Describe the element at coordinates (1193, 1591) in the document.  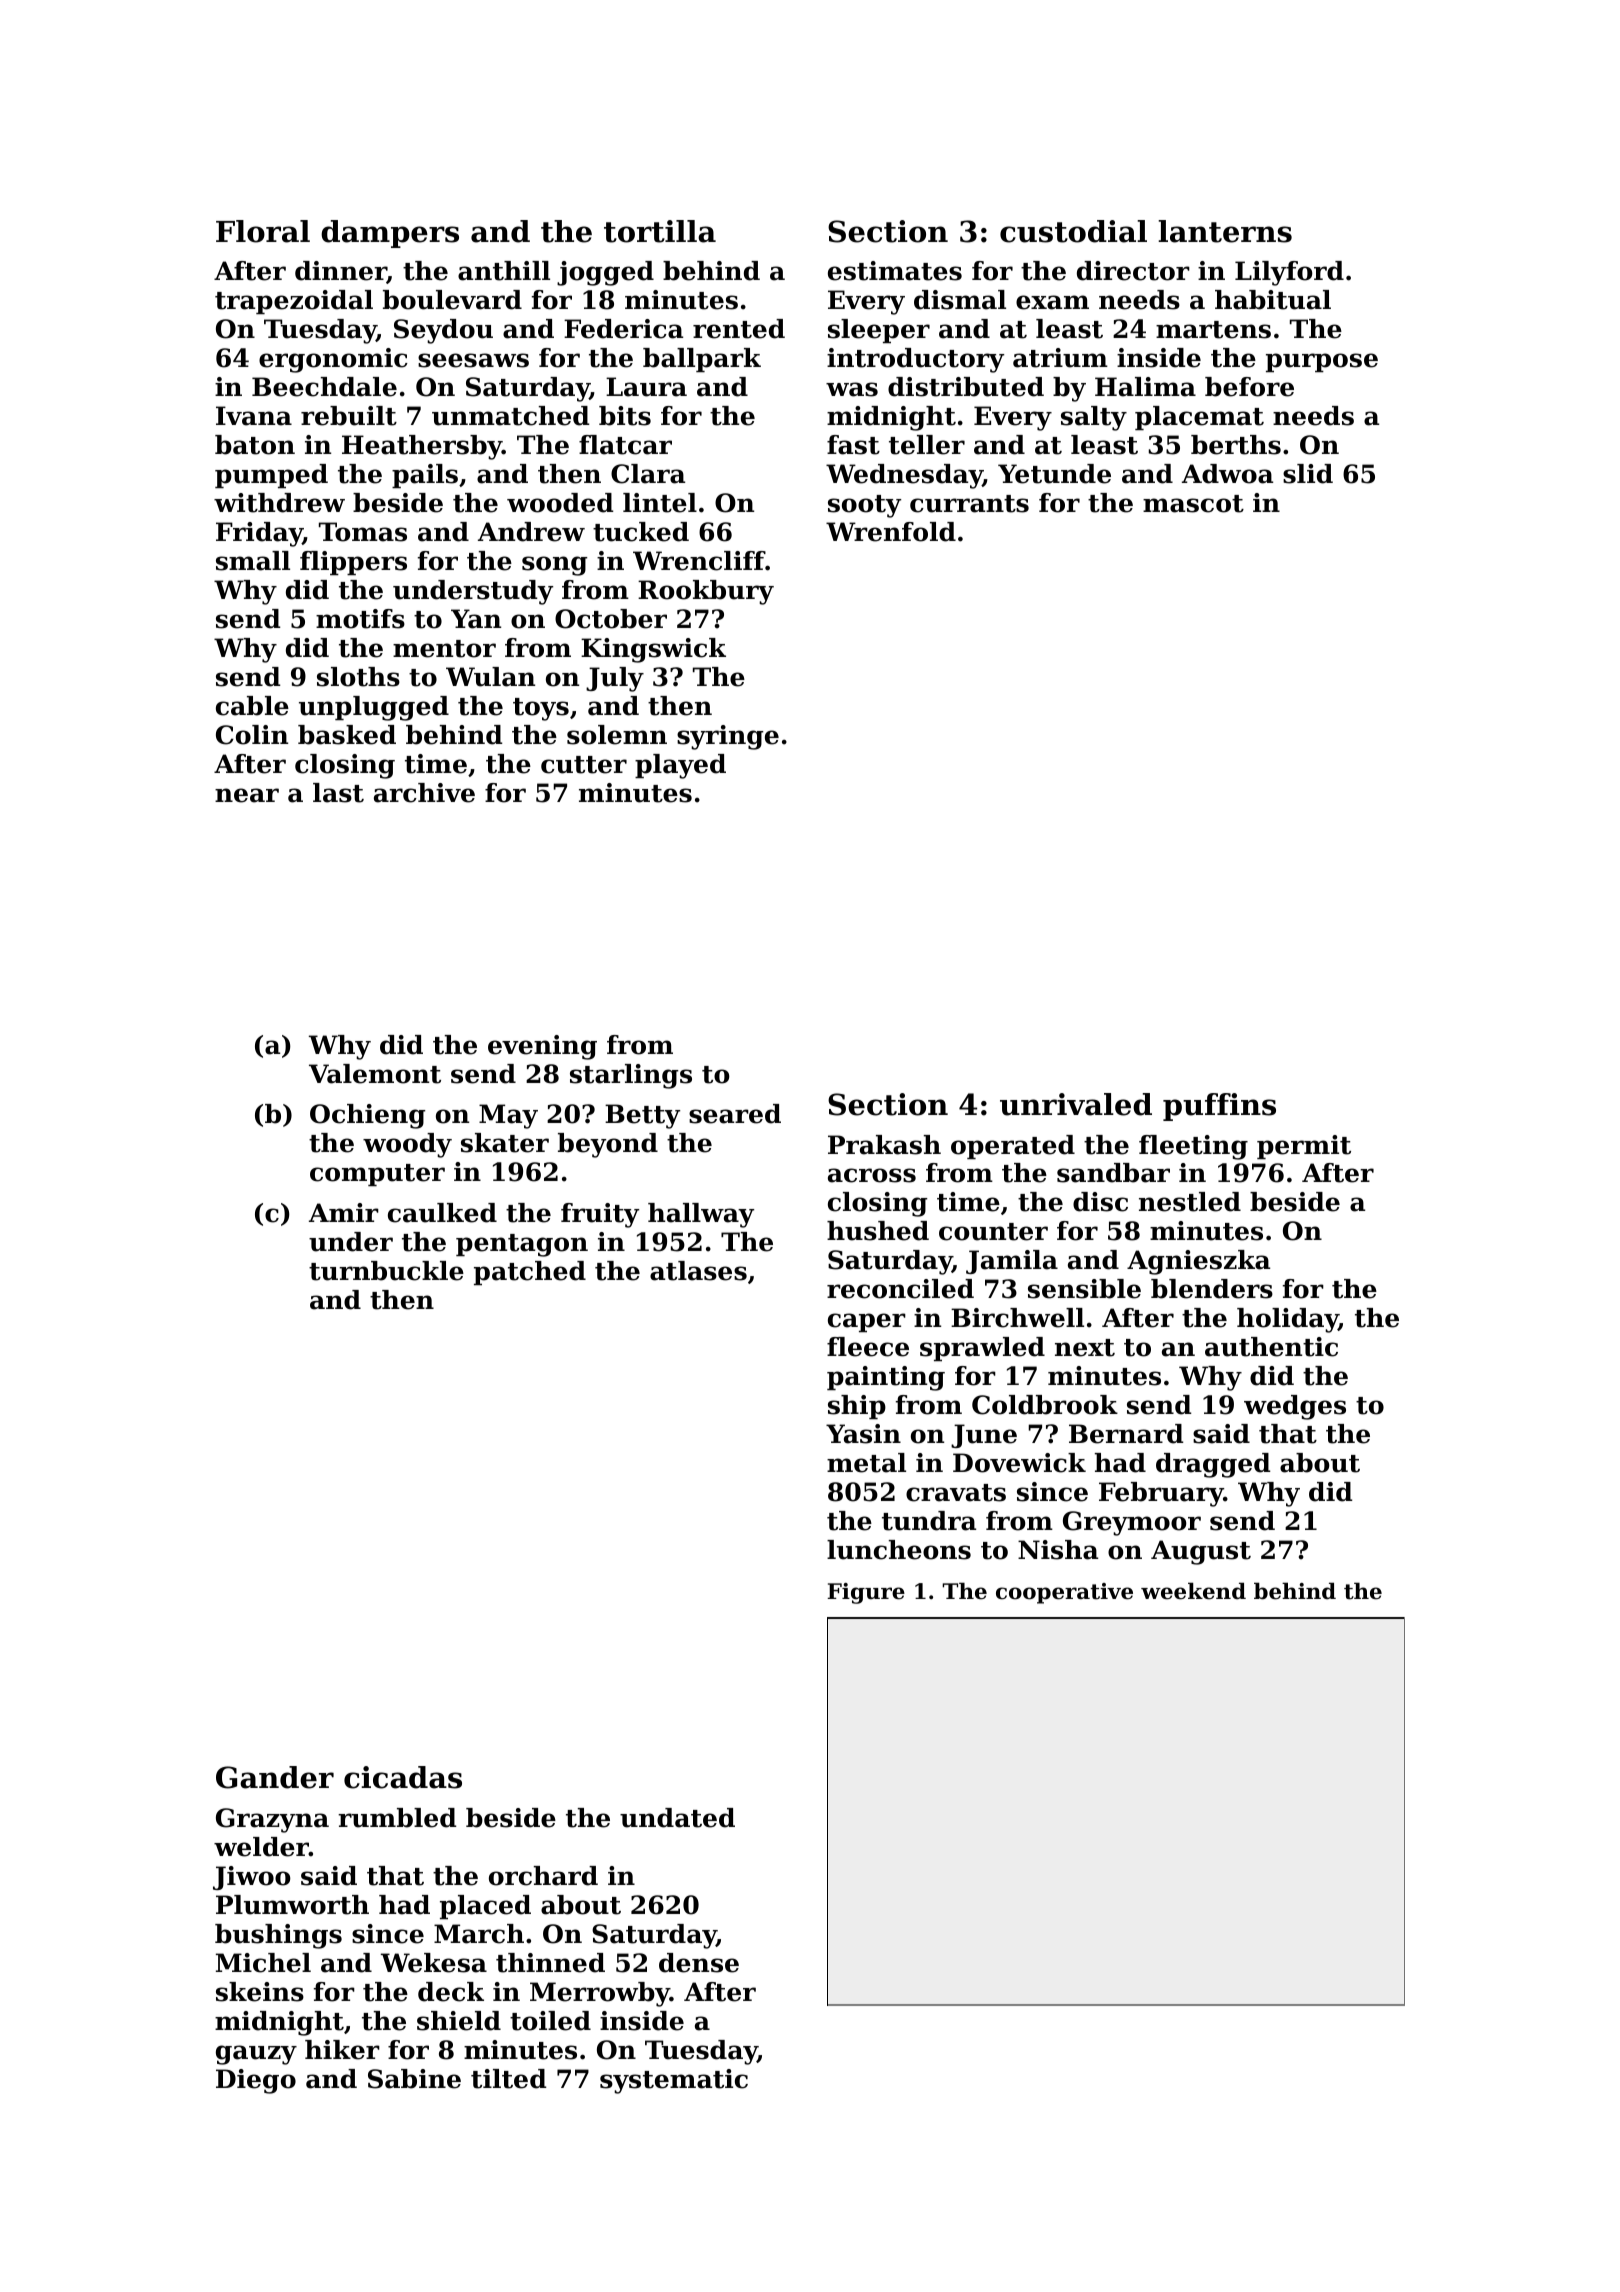
I see `weekend` at that location.
